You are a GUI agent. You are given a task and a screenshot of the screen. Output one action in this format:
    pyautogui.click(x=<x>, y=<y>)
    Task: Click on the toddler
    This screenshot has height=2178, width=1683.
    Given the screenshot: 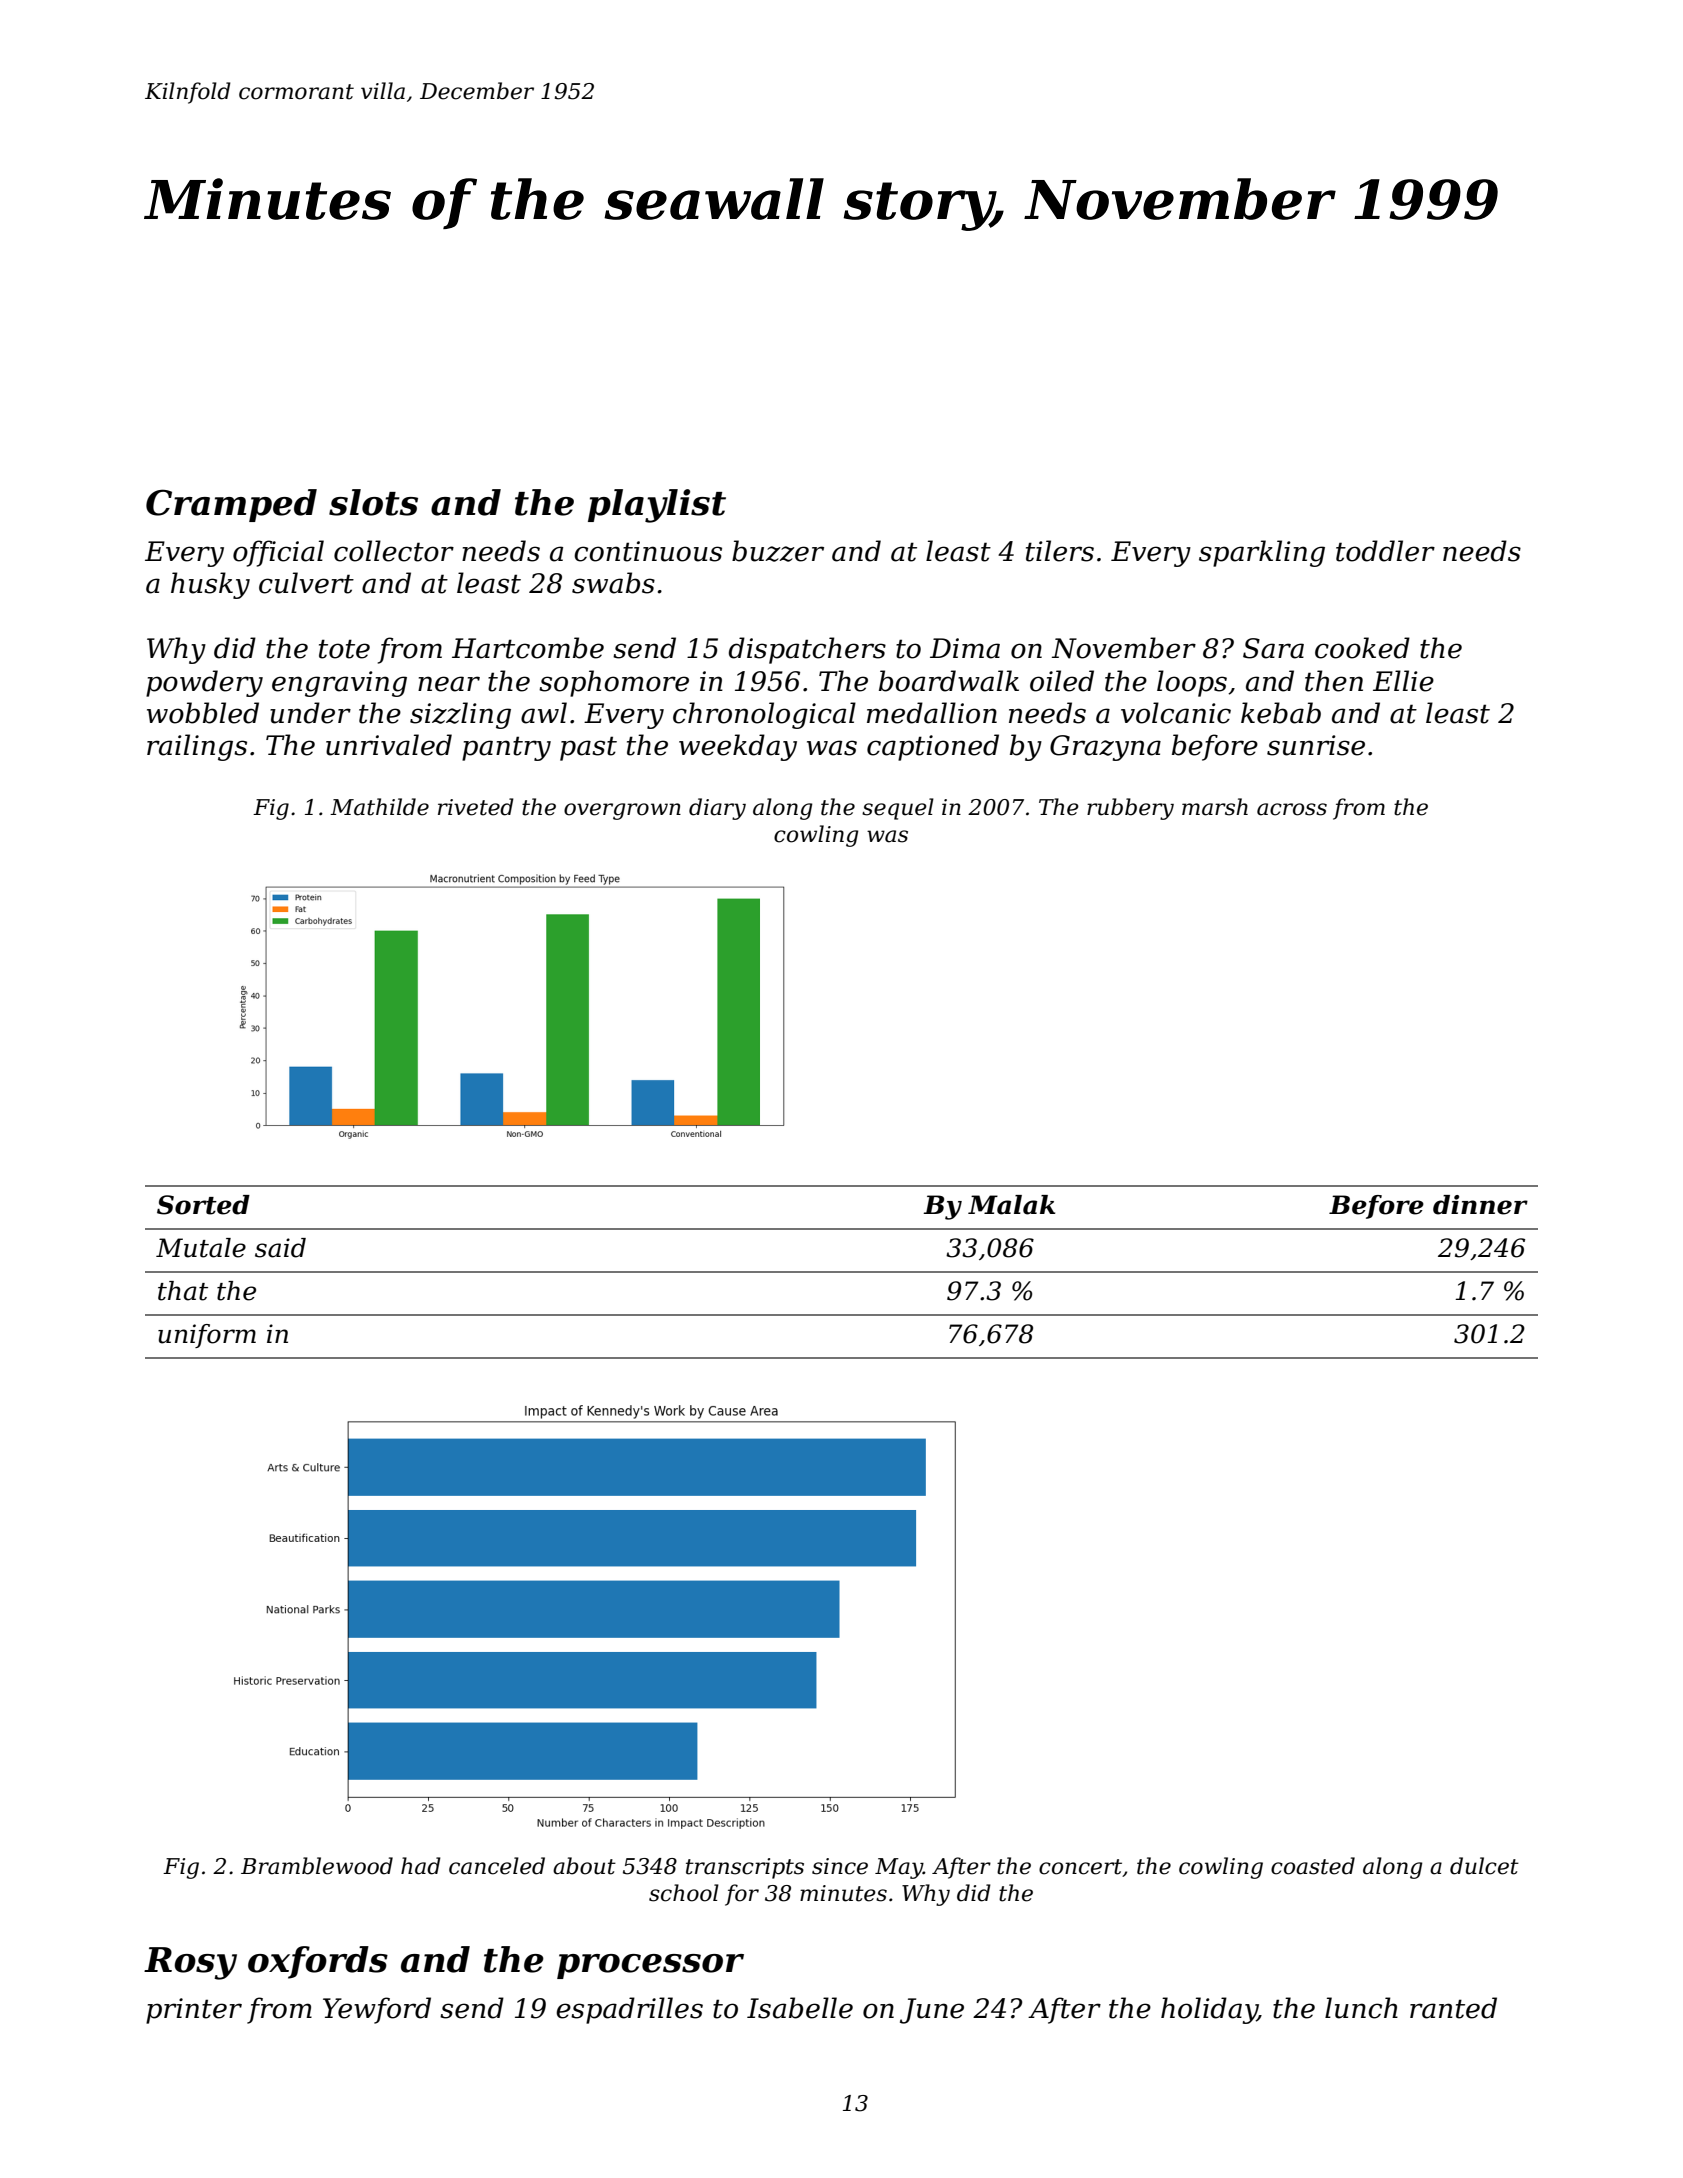 What is the action you would take?
    pyautogui.click(x=1385, y=551)
